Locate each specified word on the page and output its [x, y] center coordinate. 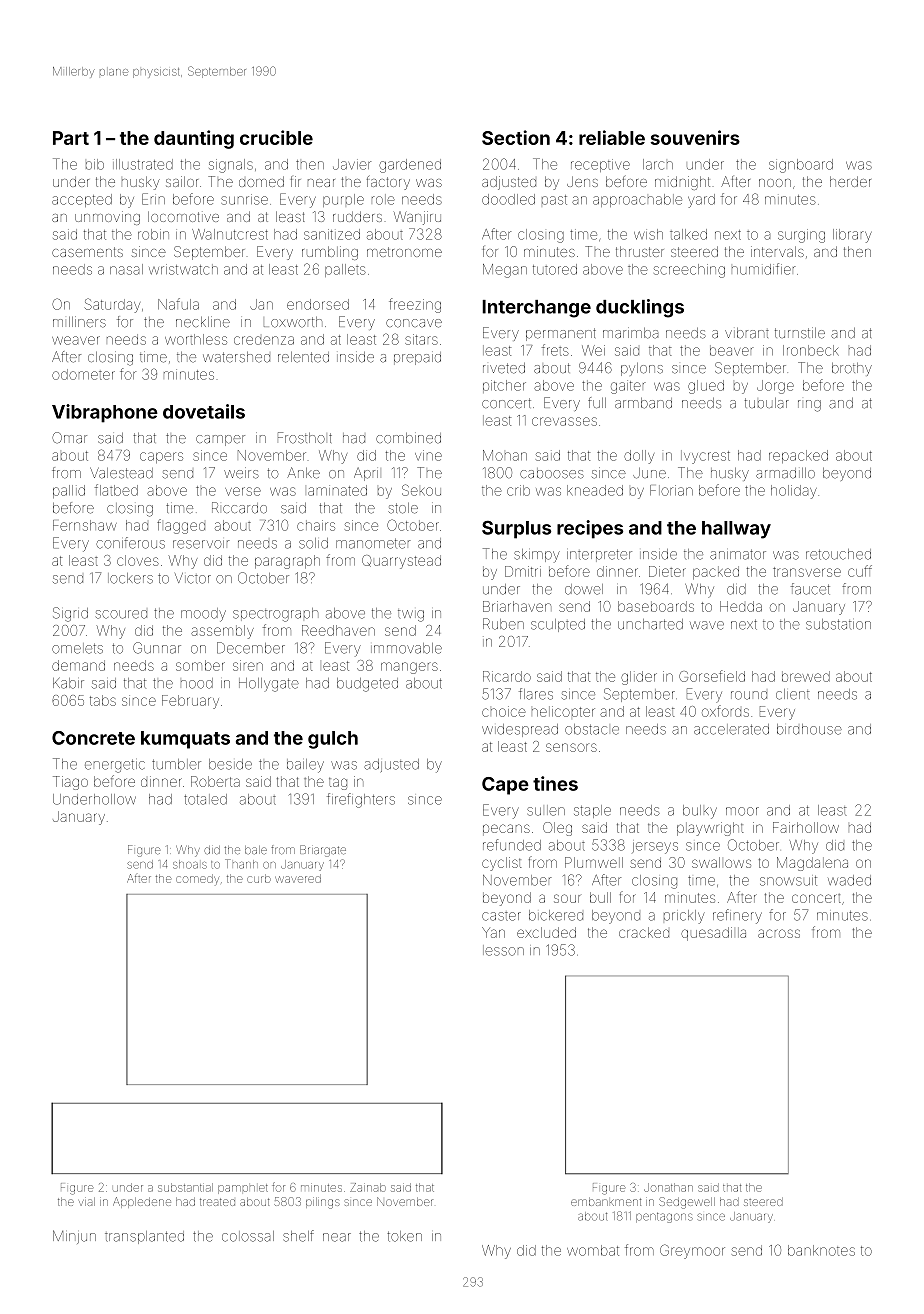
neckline [203, 322]
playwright [710, 829]
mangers [409, 668]
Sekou [421, 490]
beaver [732, 350]
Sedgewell [687, 1203]
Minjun [74, 1237]
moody [203, 615]
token [404, 1236]
